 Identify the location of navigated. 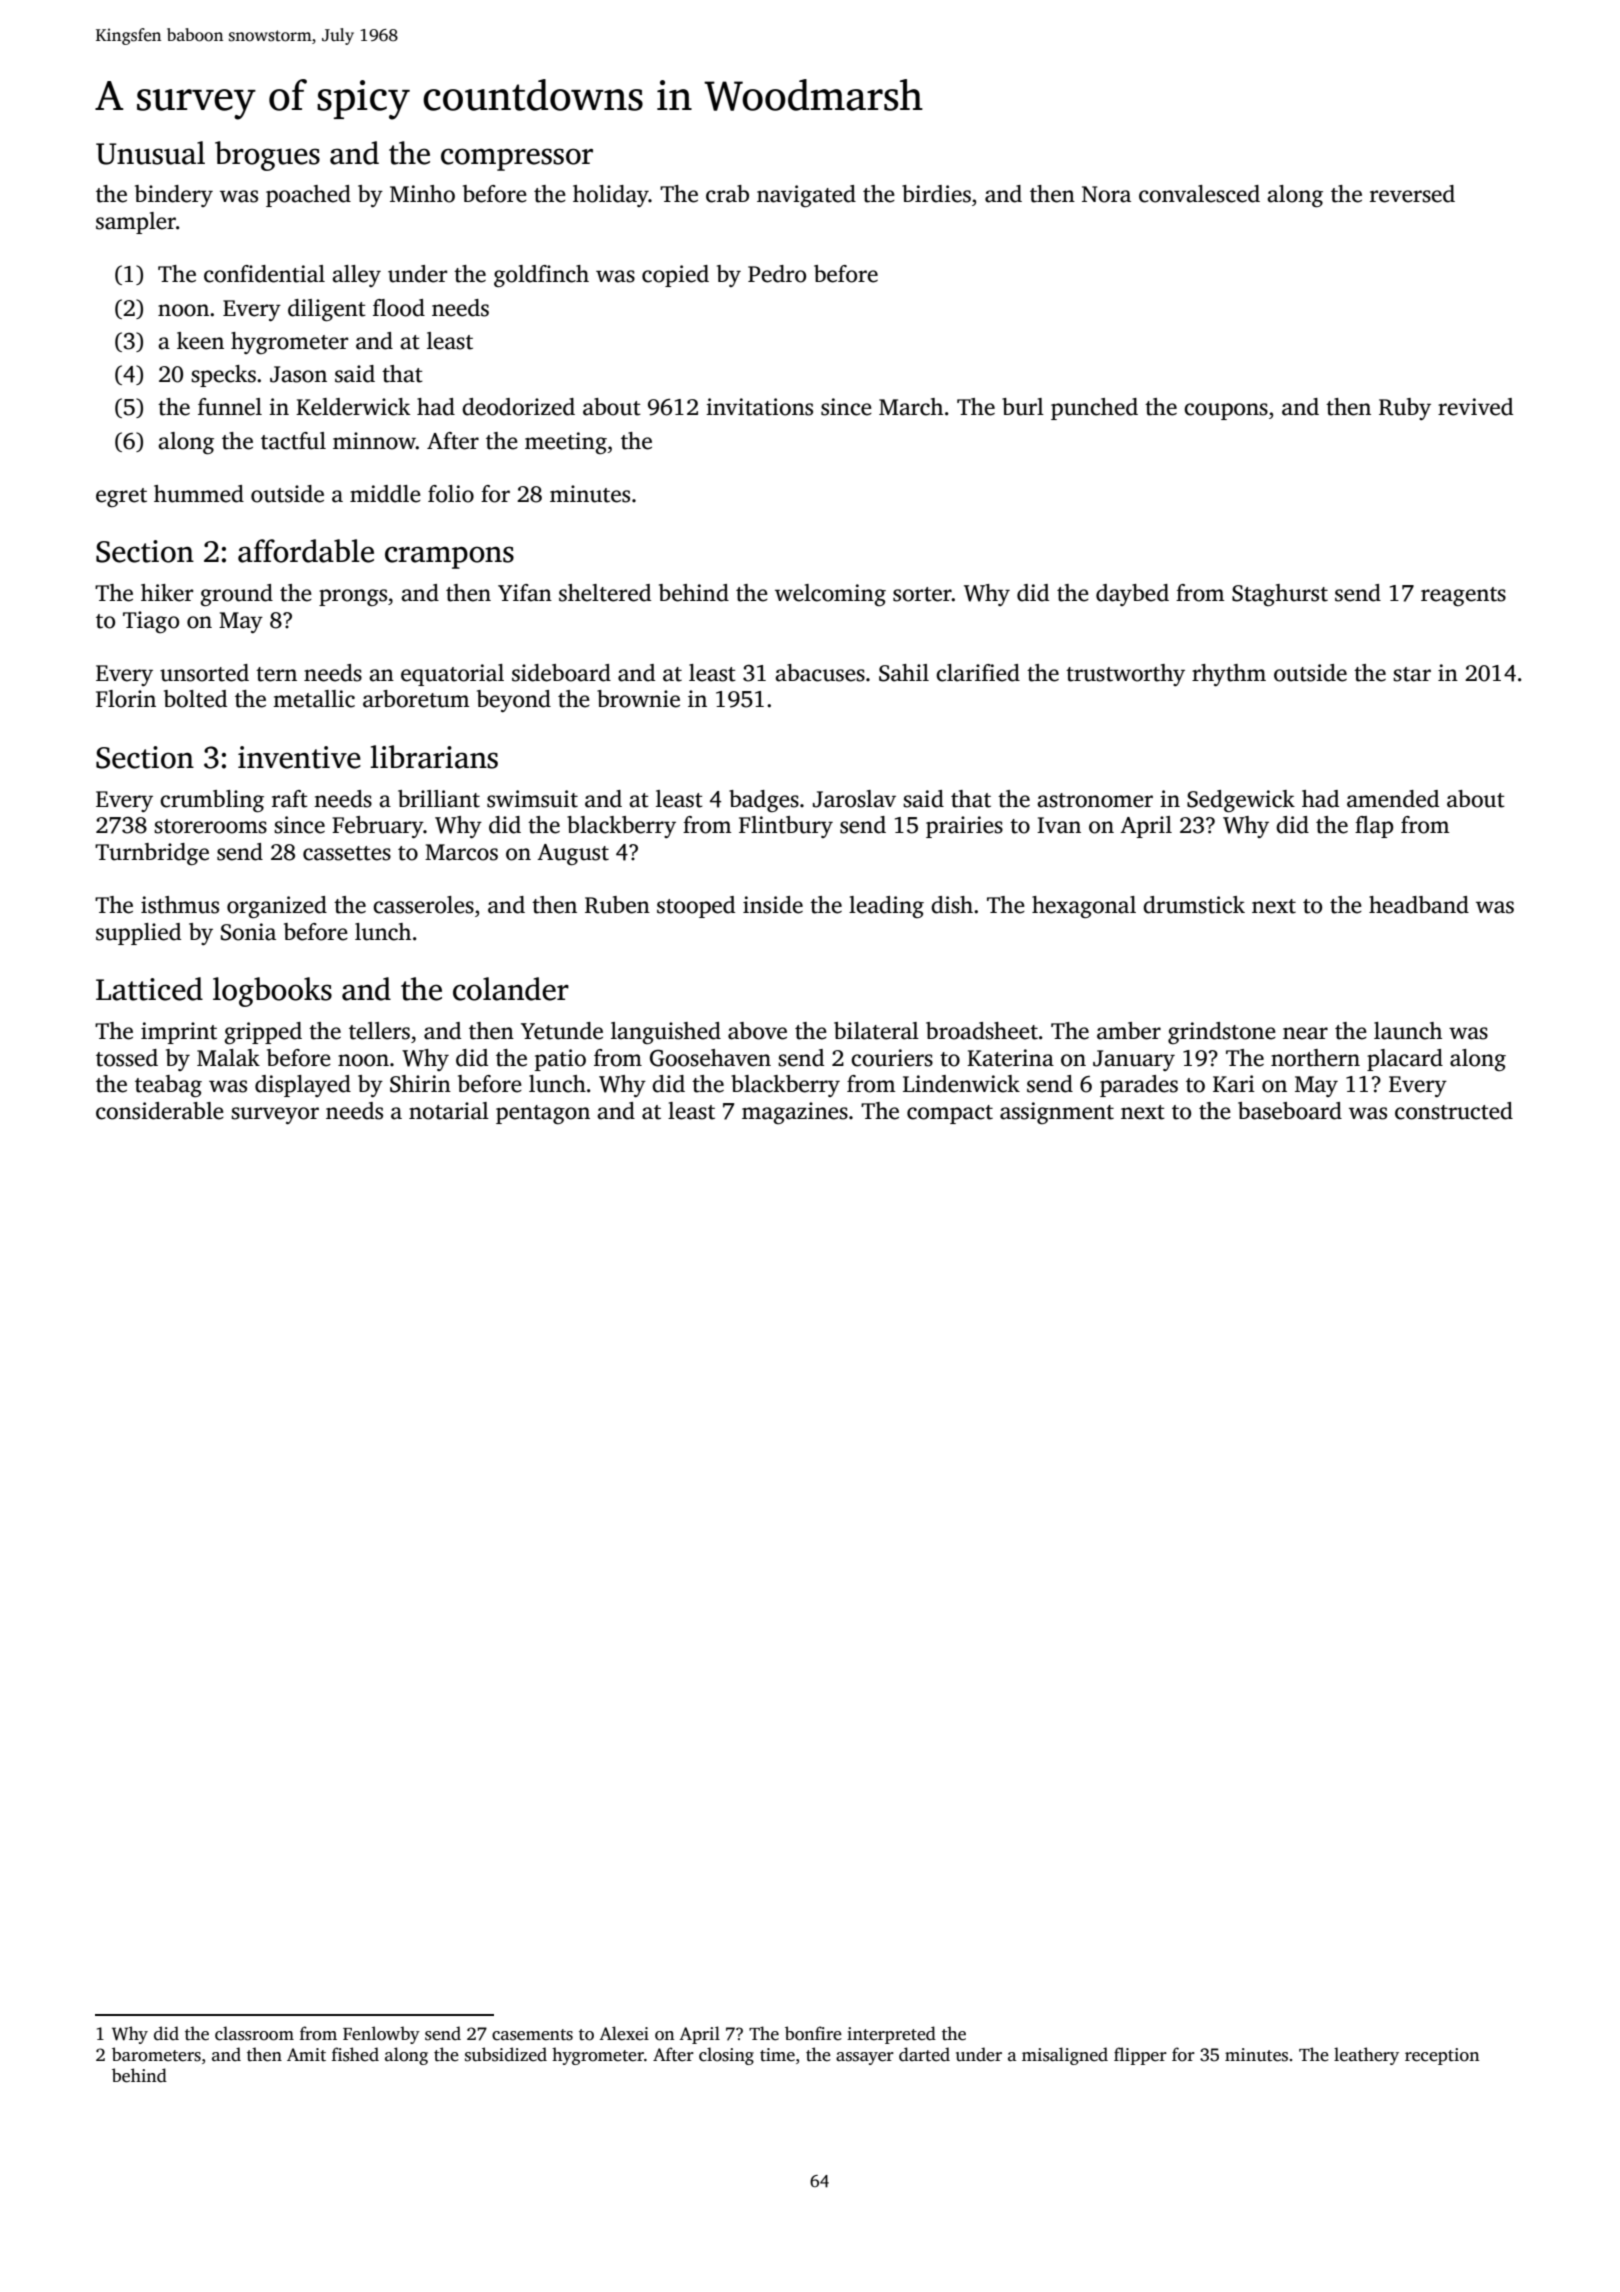
(806, 196).
